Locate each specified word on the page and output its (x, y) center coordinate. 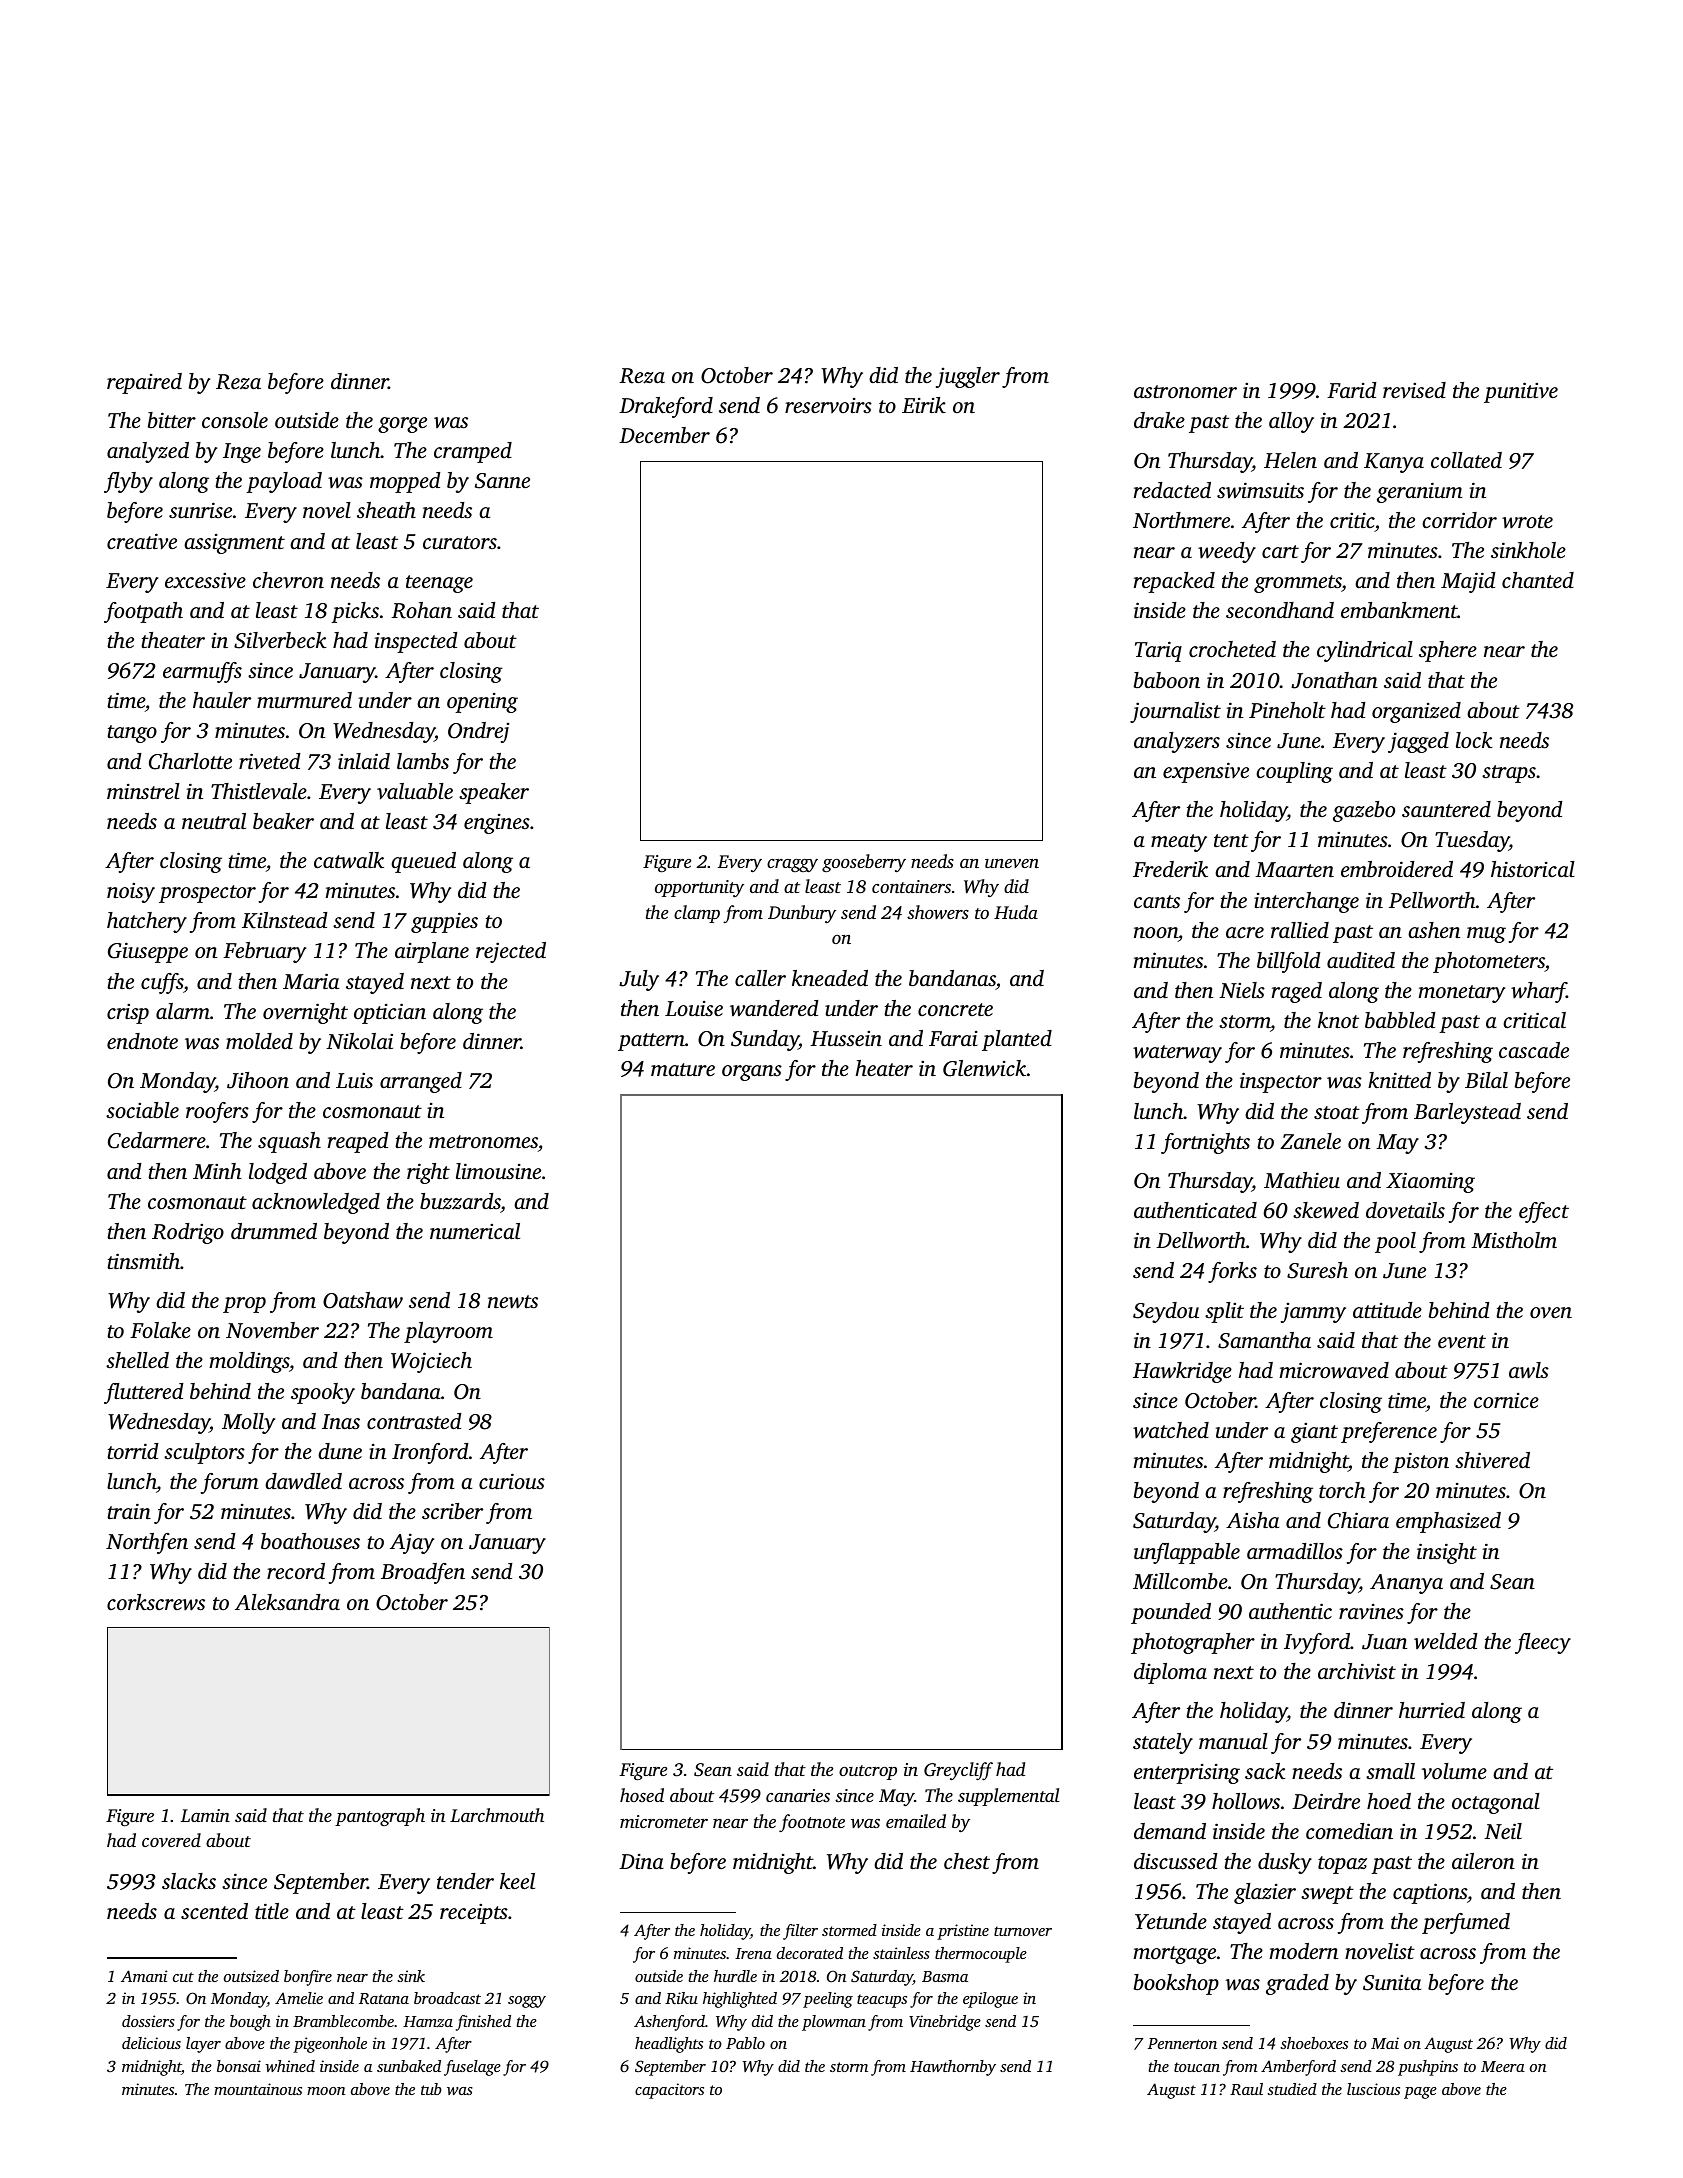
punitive (1521, 392)
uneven (1012, 863)
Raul (1246, 2089)
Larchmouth (497, 1815)
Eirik (924, 405)
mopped (405, 482)
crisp (128, 1014)
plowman (834, 2023)
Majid (1468, 582)
